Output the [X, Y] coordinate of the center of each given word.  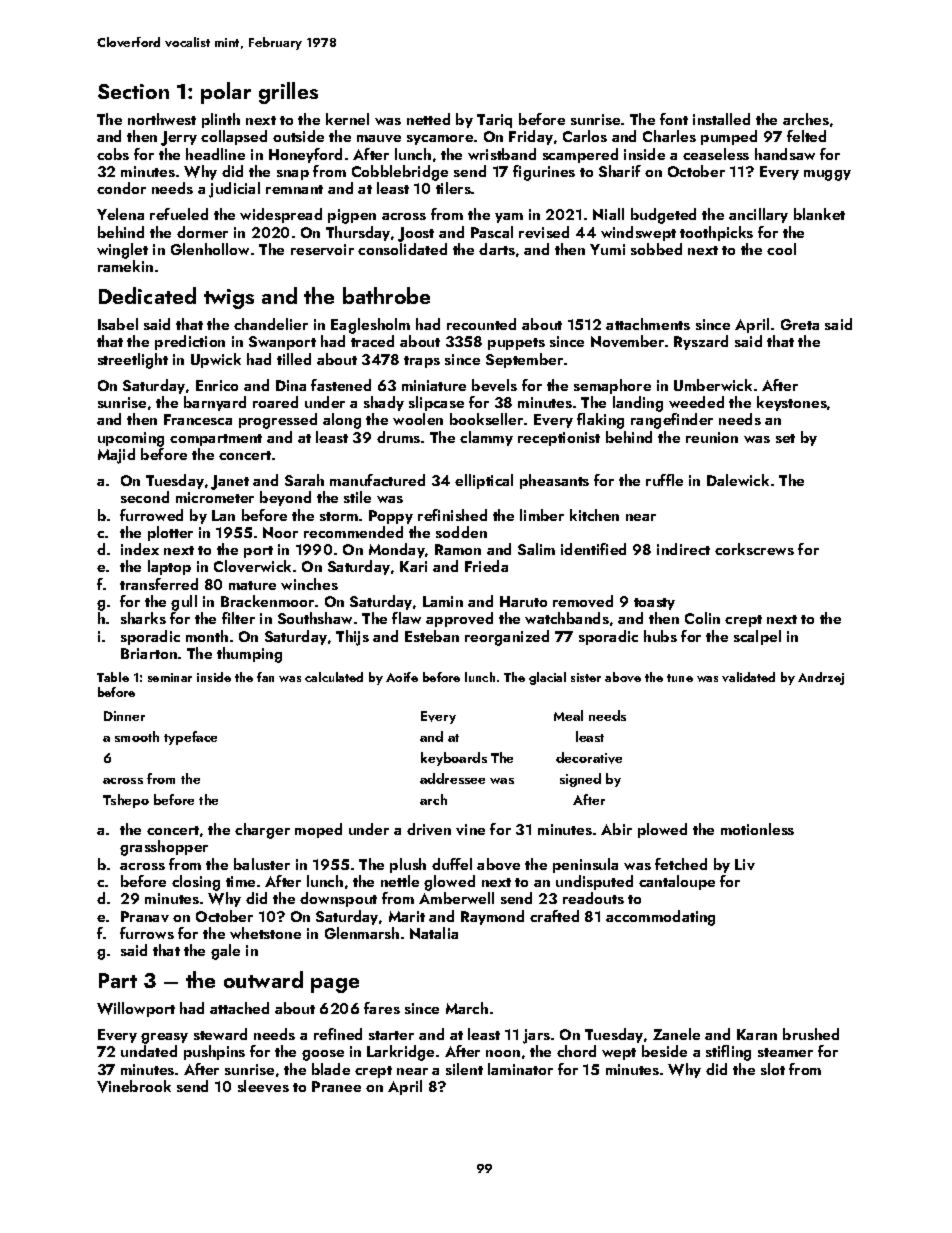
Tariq [494, 121]
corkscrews [754, 549]
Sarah [304, 480]
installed [721, 119]
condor [121, 188]
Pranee [336, 1086]
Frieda [486, 566]
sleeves [263, 1086]
